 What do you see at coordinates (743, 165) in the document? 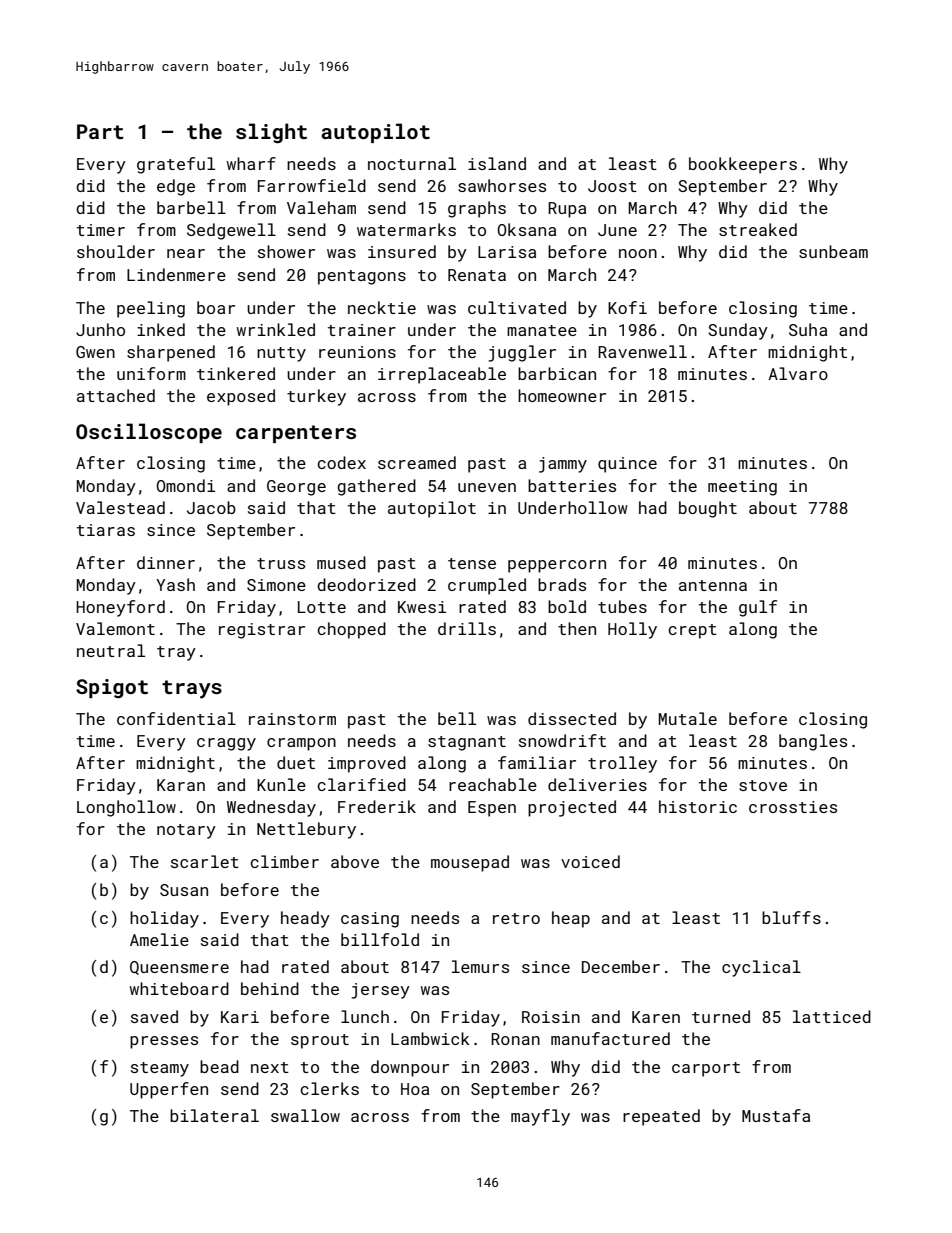
I see `bookkeepers` at bounding box center [743, 165].
